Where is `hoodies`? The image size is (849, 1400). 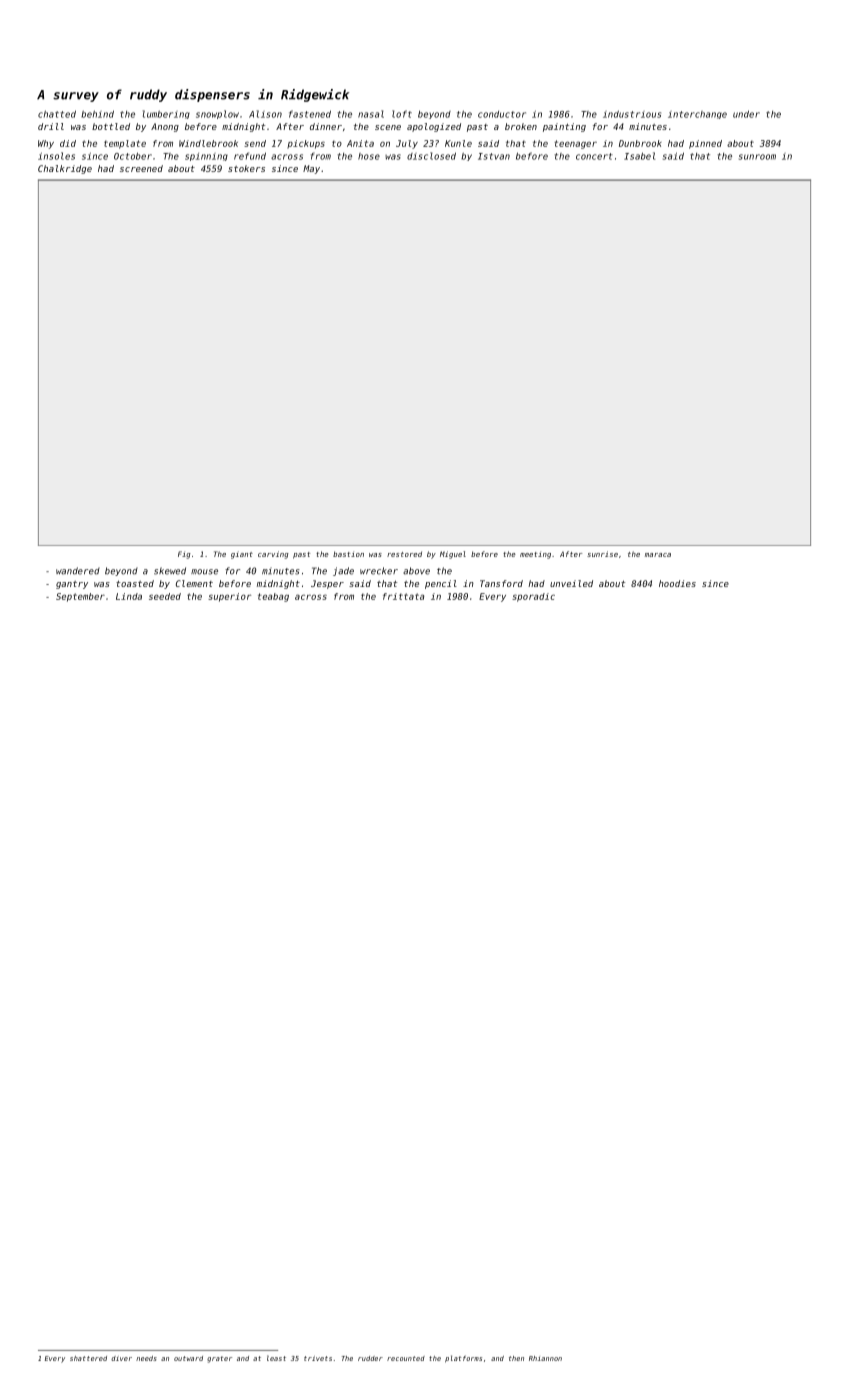 hoodies is located at coordinates (677, 583).
